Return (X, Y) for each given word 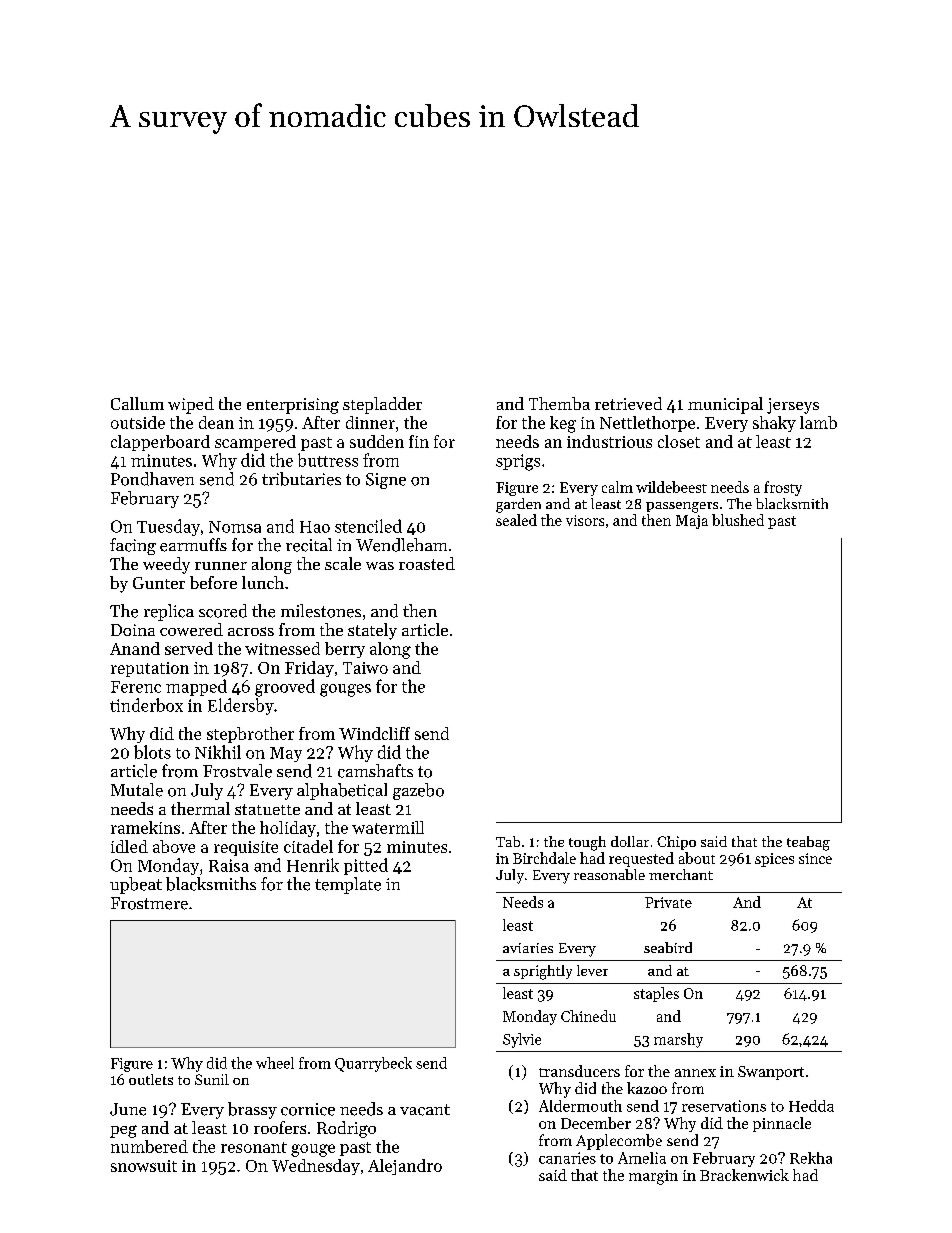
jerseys (793, 406)
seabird (668, 947)
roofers (280, 1127)
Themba (559, 403)
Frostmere (149, 903)
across (251, 631)
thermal (200, 808)
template (348, 885)
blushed (738, 520)
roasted (427, 563)
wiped (191, 405)
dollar (630, 841)
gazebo (418, 791)
